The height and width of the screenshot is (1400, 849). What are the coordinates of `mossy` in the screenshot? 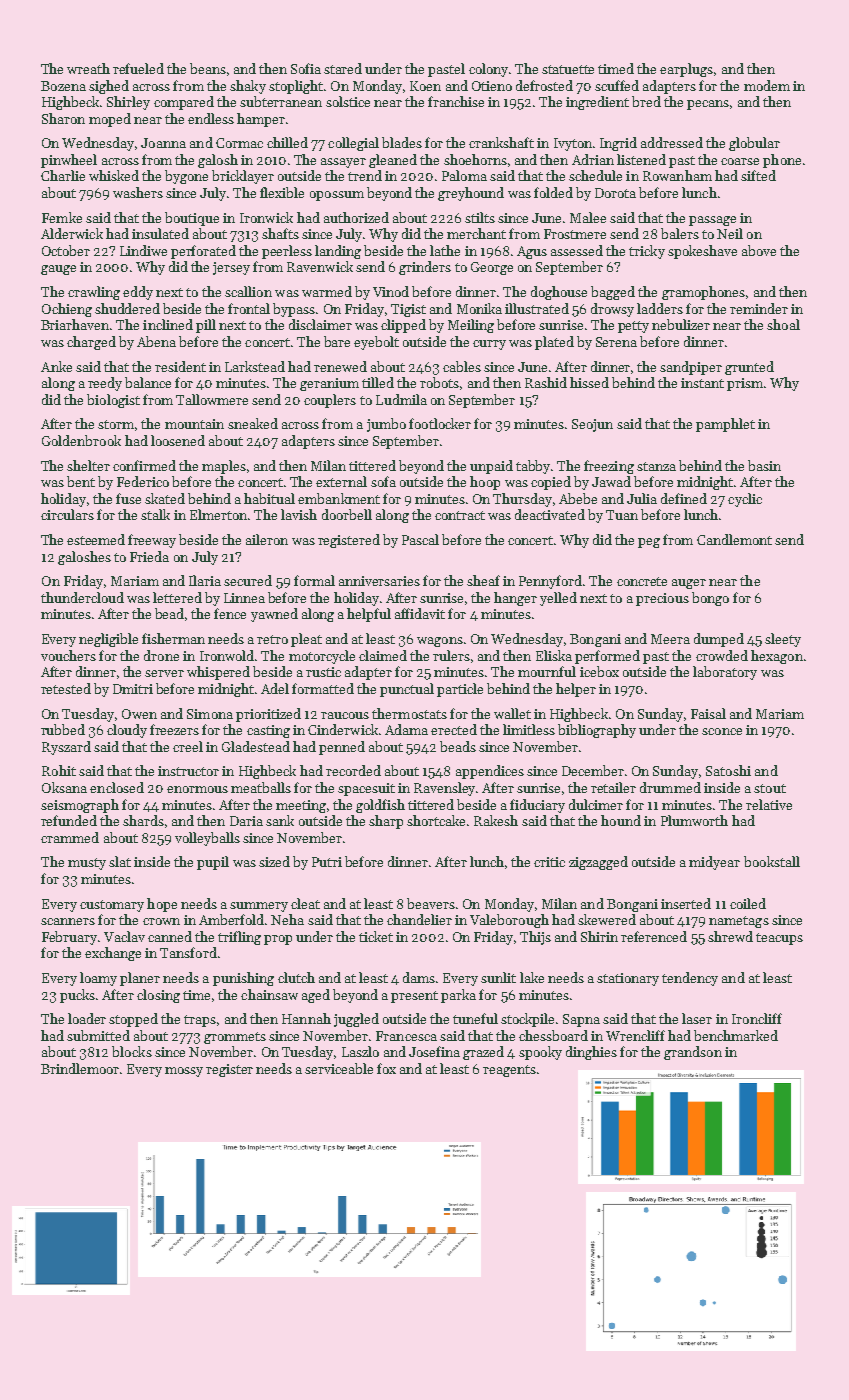 It's located at (184, 1072).
